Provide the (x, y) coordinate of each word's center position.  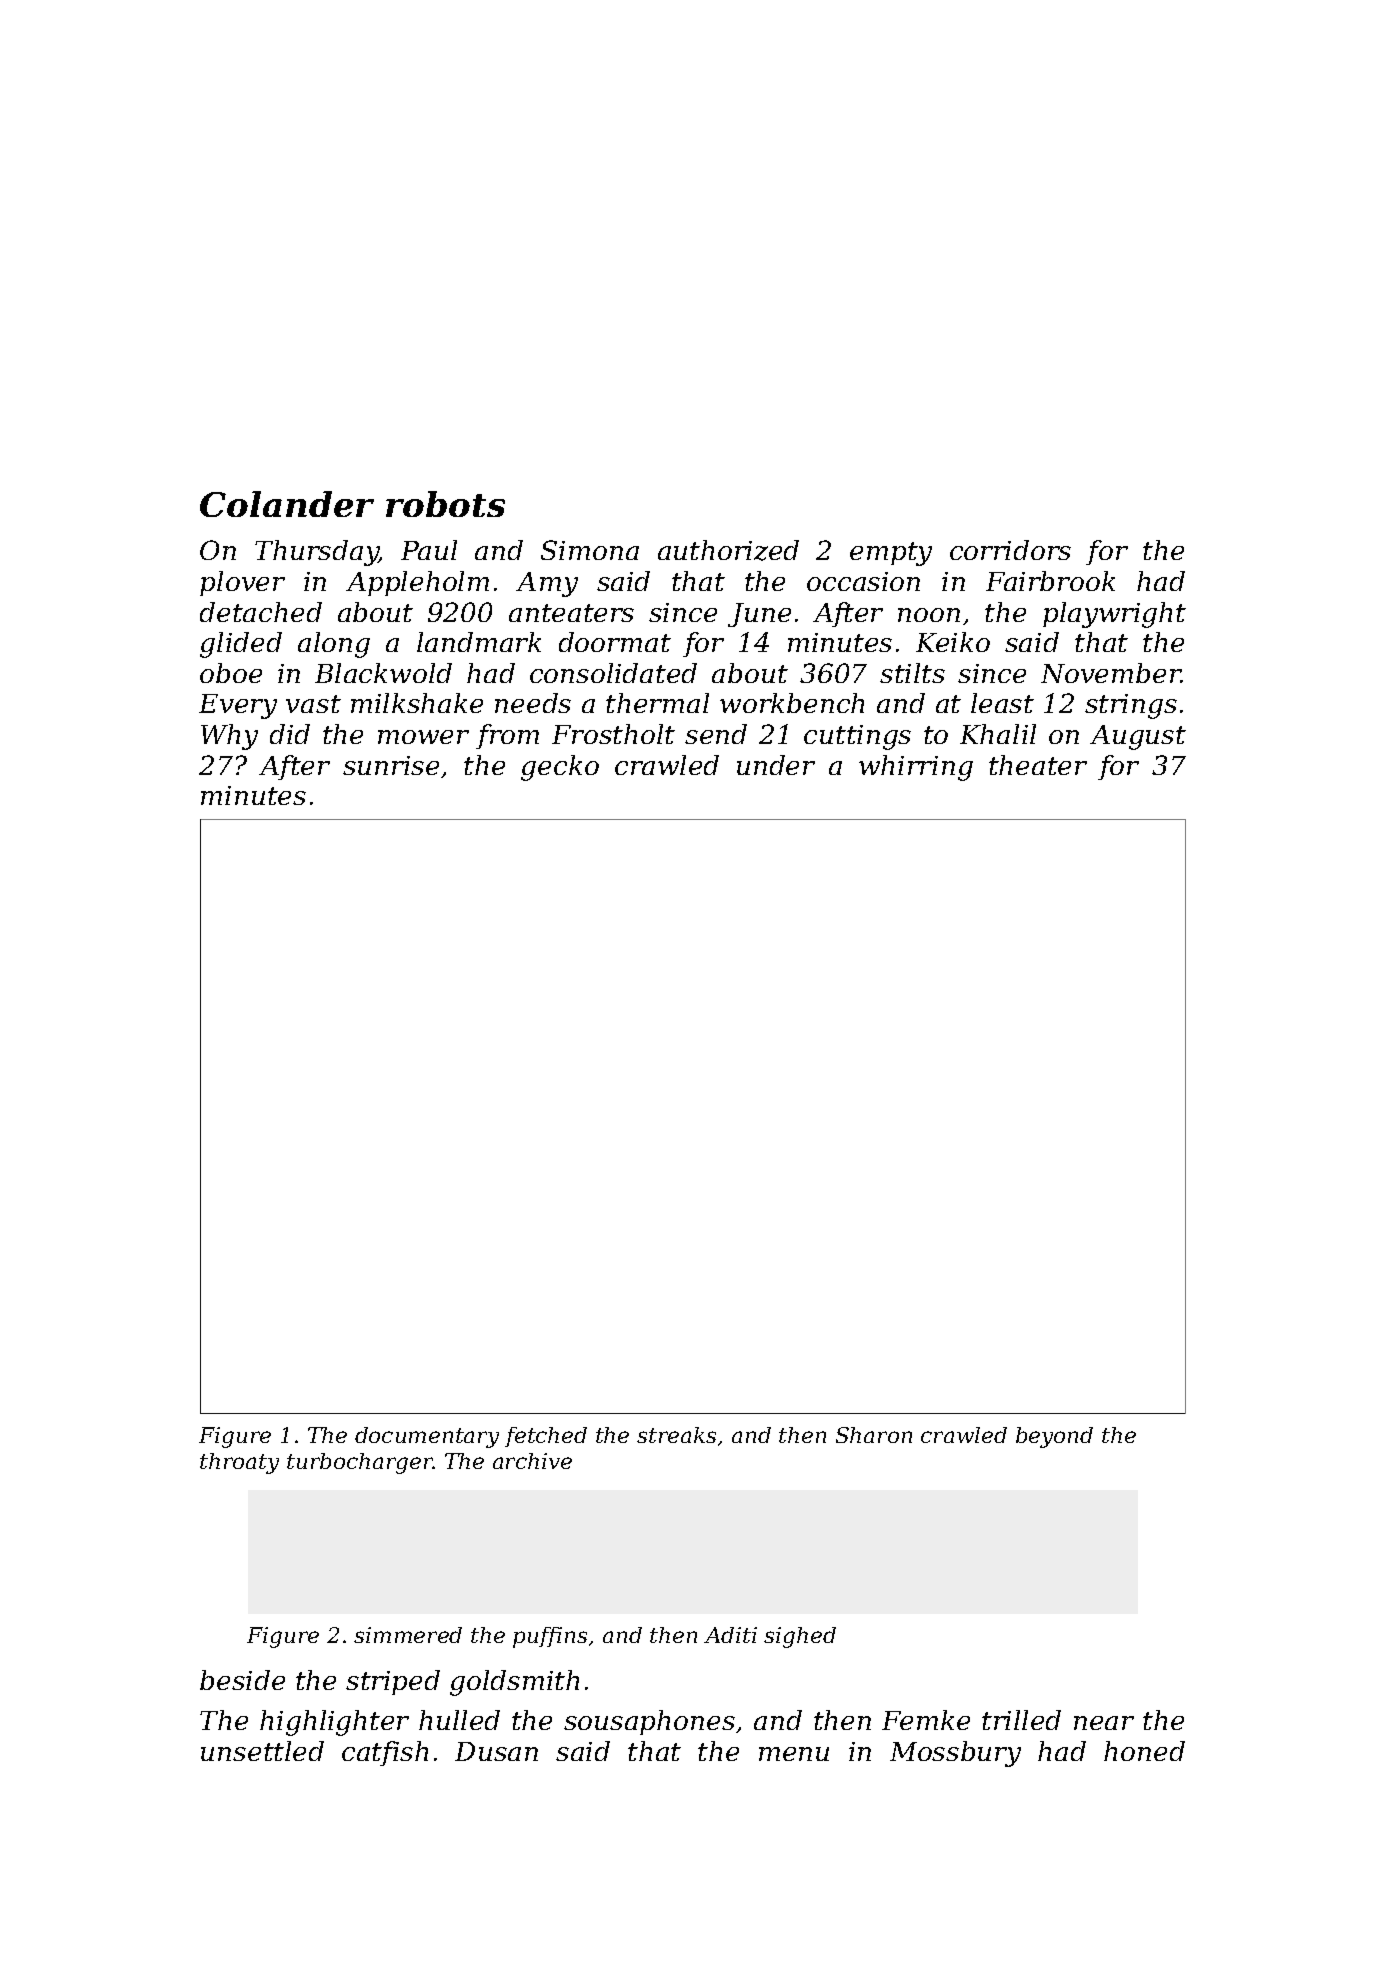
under (776, 765)
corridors (1010, 550)
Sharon (874, 1435)
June (759, 615)
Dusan (496, 1751)
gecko (560, 768)
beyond (1054, 1437)
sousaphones (649, 1722)
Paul (429, 550)
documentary (427, 1437)
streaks (676, 1435)
